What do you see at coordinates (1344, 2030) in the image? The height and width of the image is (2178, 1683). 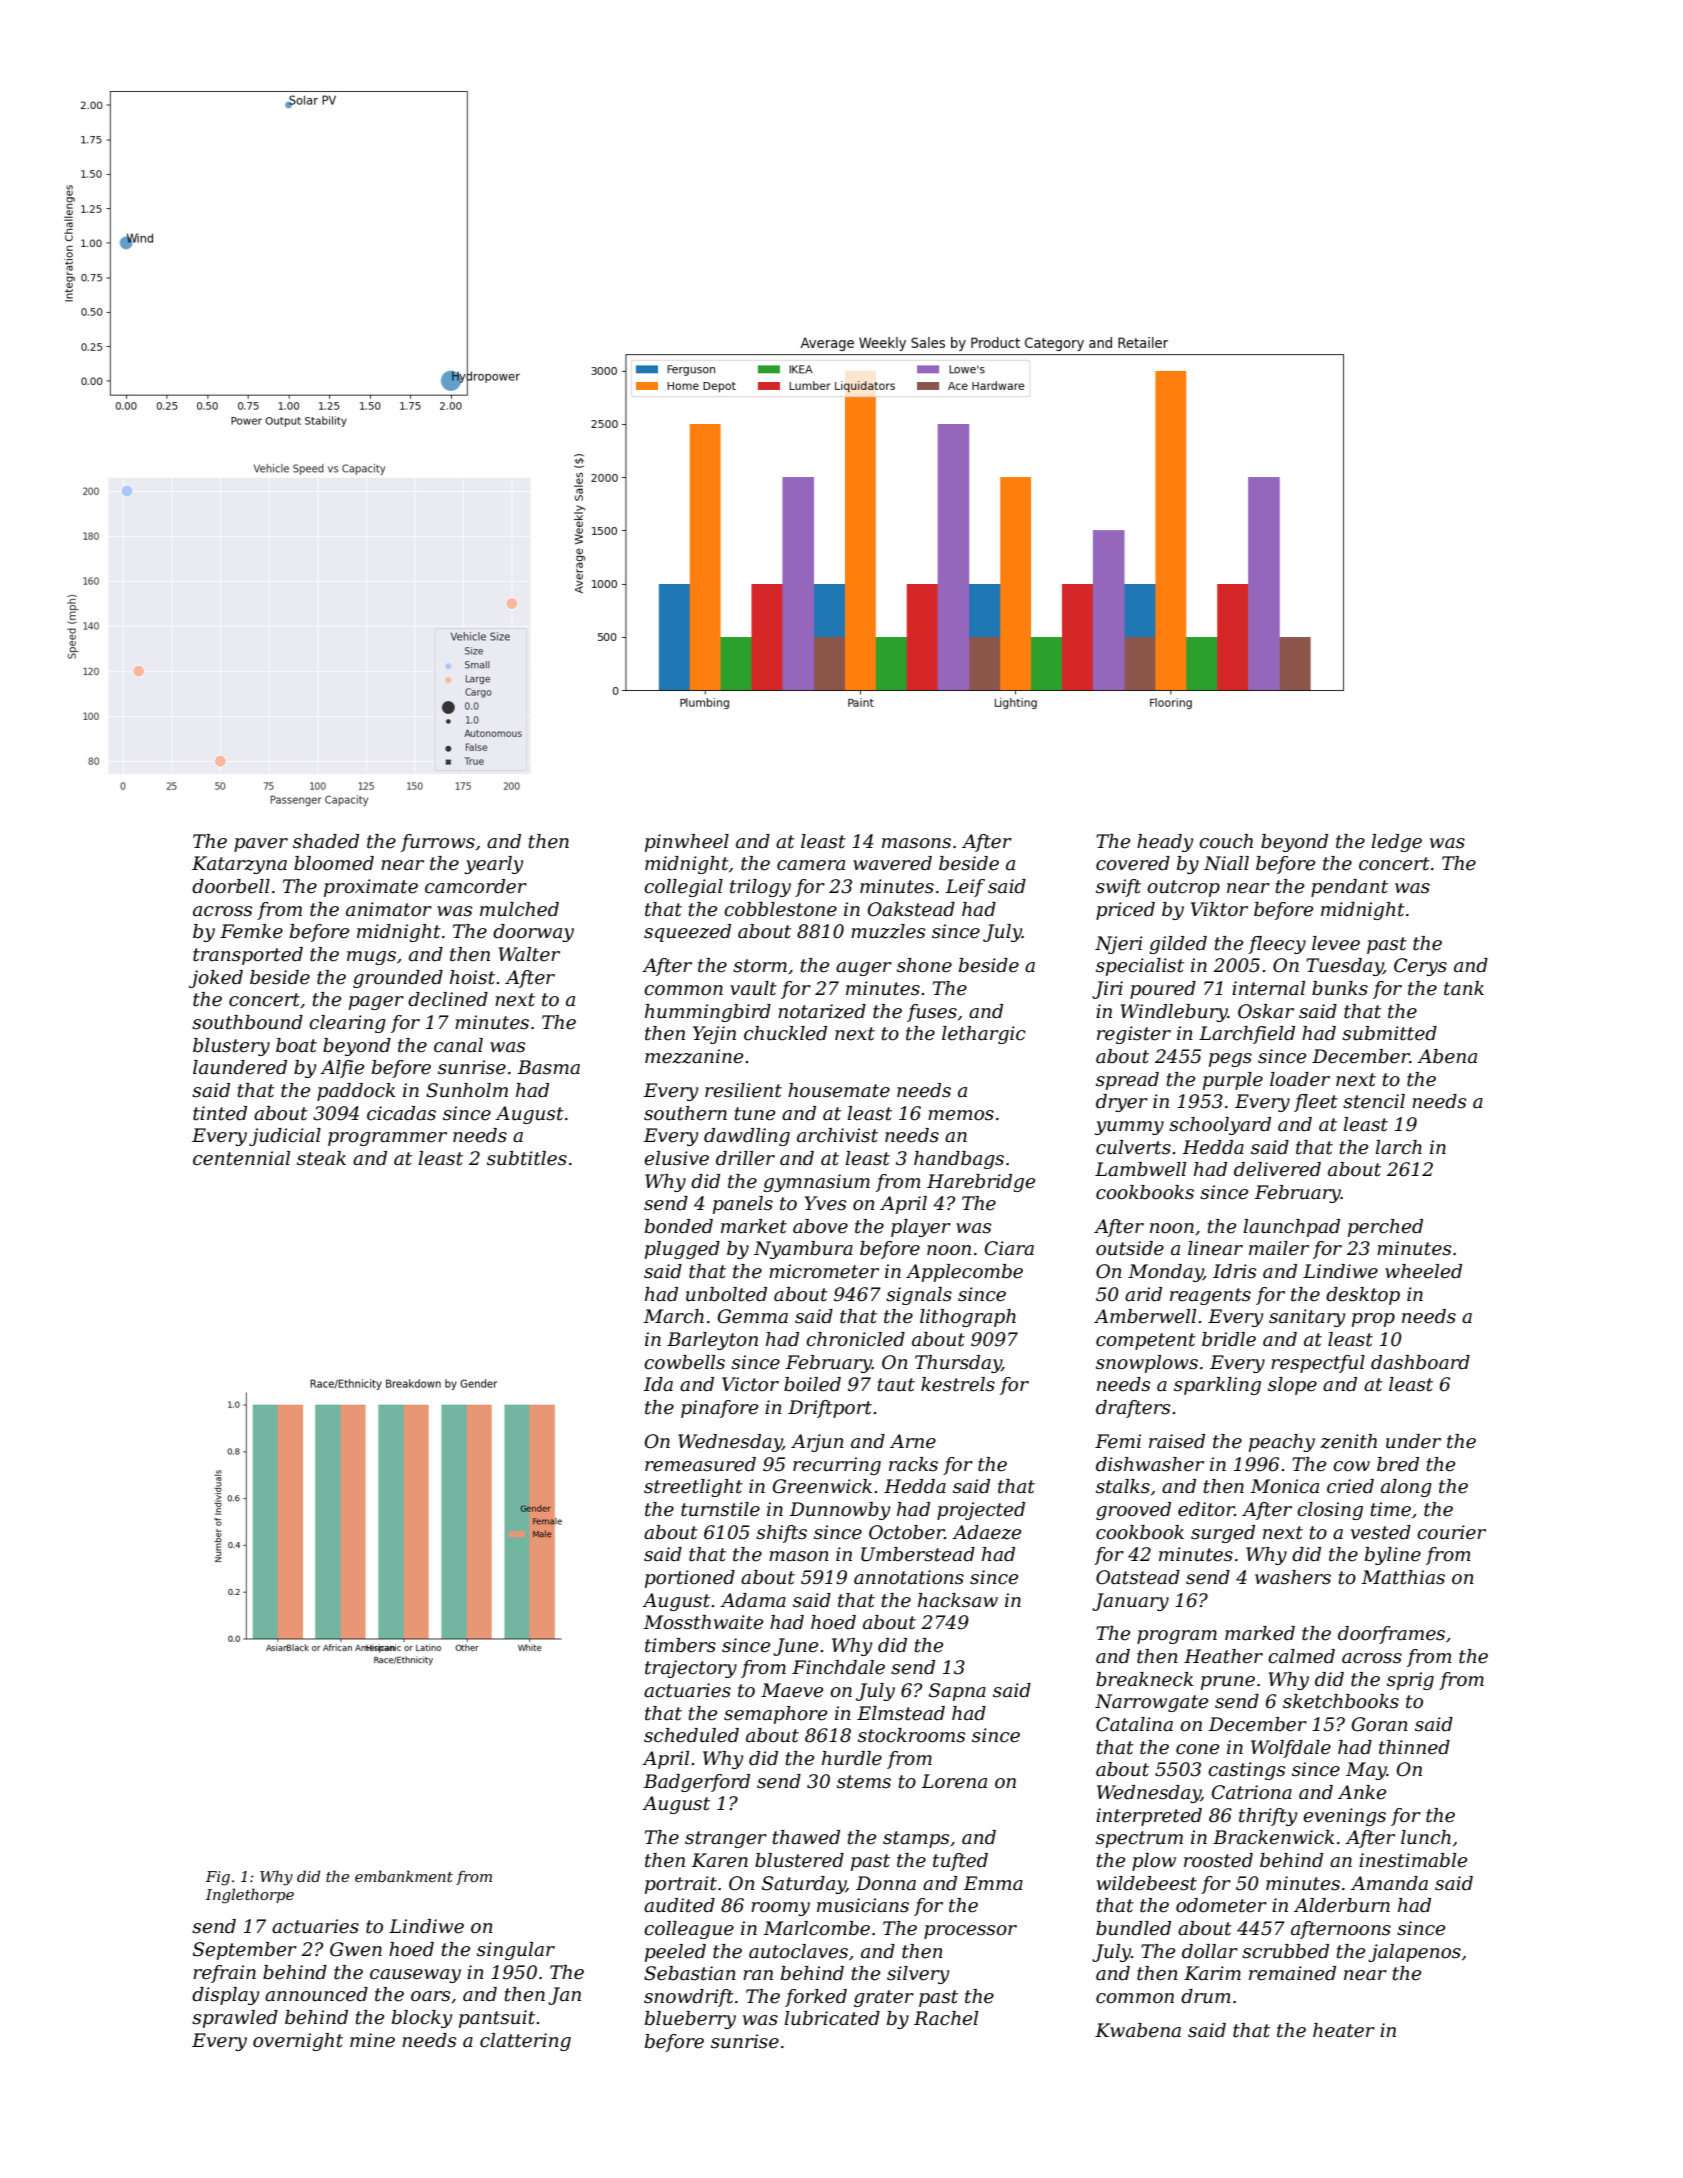 I see `heater` at bounding box center [1344, 2030].
